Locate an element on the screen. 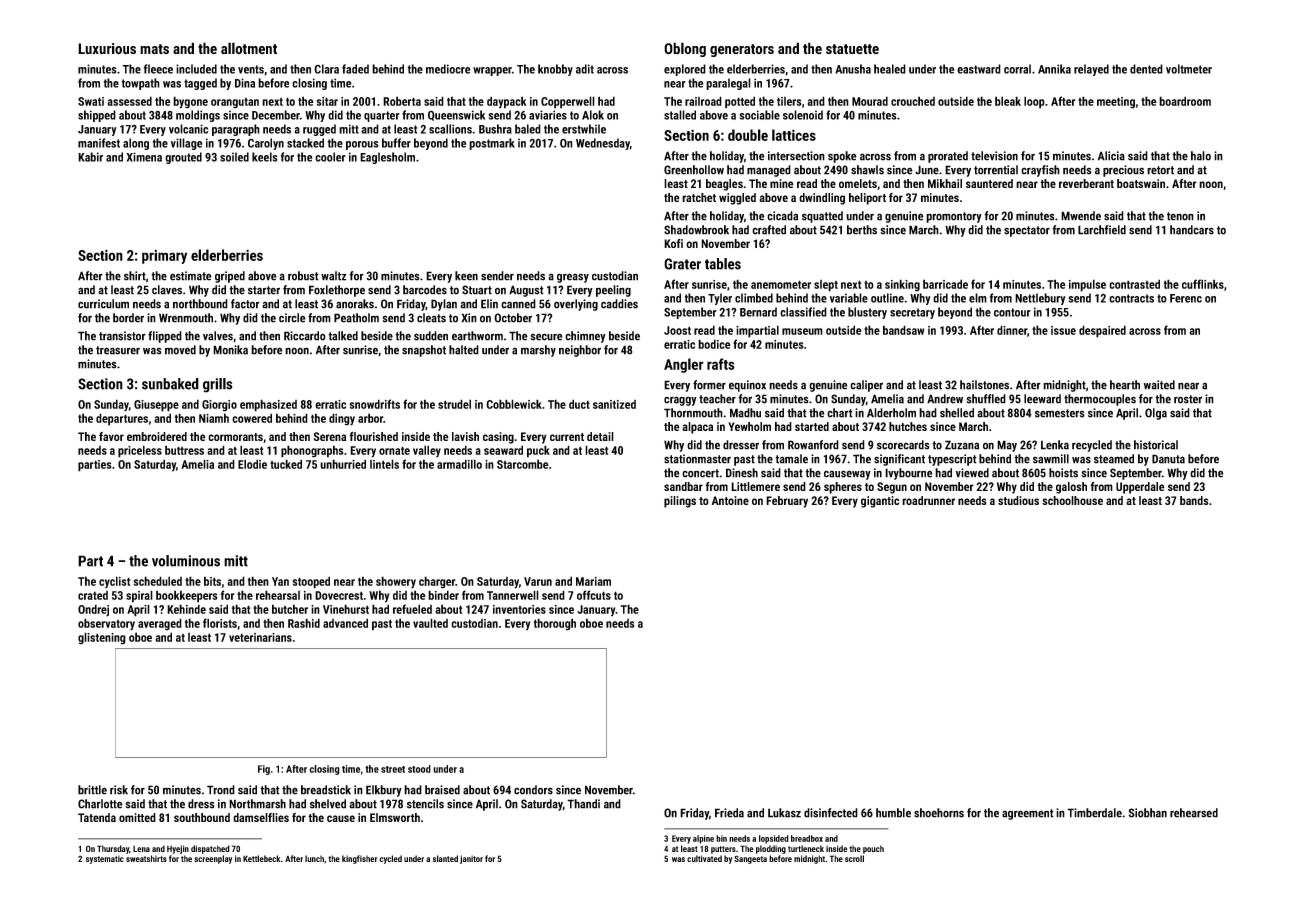 The width and height of the screenshot is (1308, 924). estimate is located at coordinates (191, 276).
